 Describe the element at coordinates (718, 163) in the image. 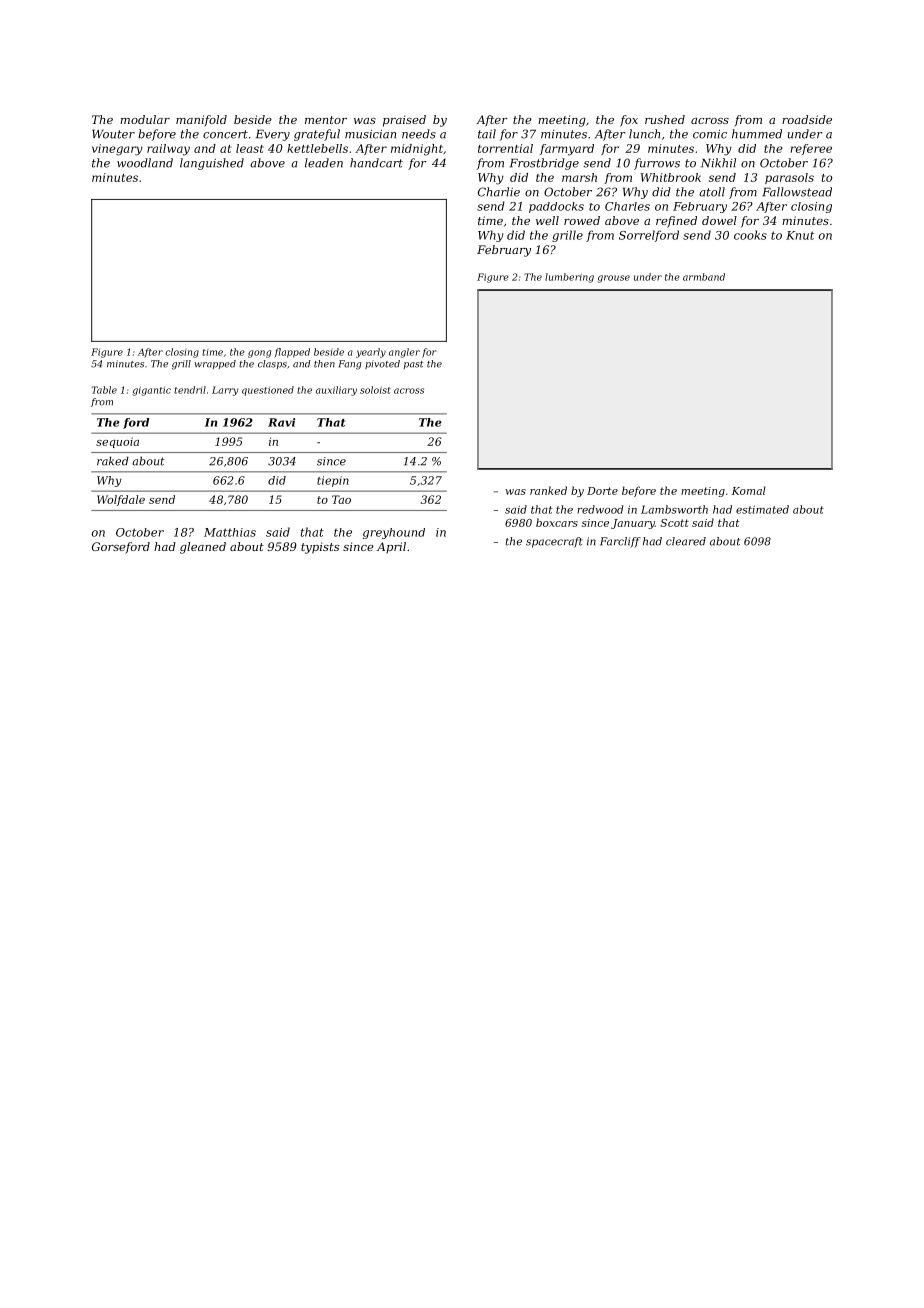

I see `Nikhil` at that location.
